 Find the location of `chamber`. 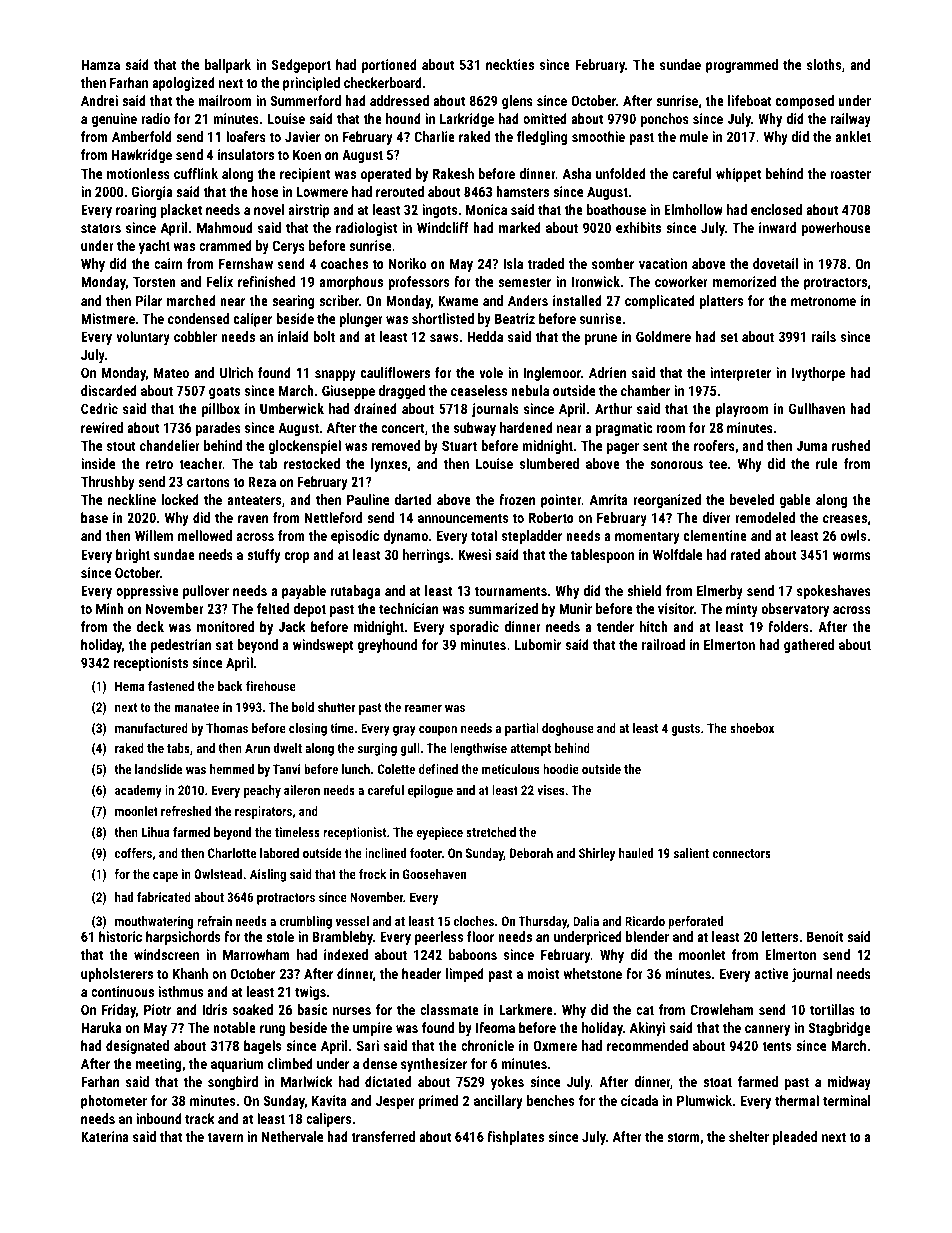

chamber is located at coordinates (645, 390).
